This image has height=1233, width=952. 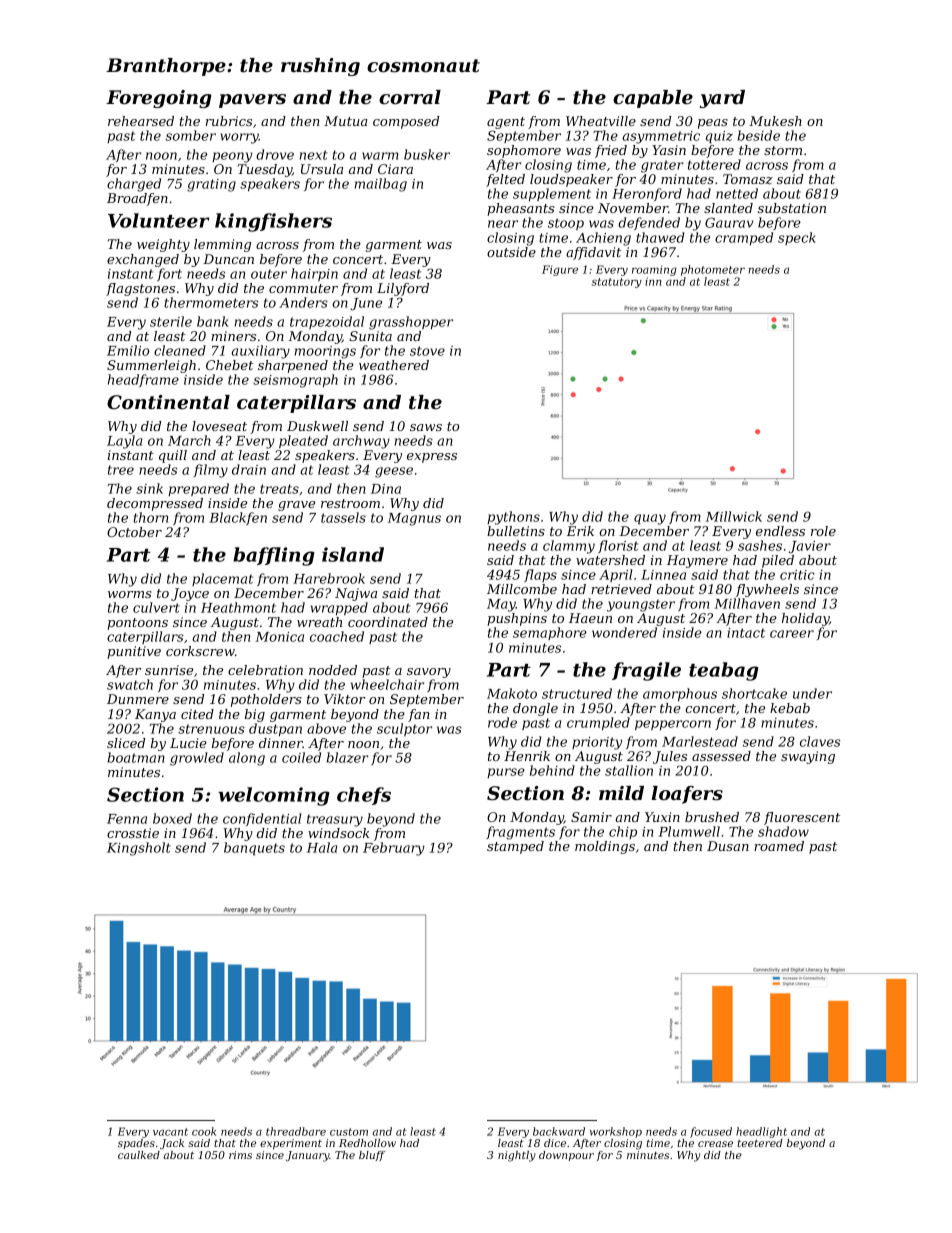 What do you see at coordinates (155, 715) in the image?
I see `Kanya` at bounding box center [155, 715].
